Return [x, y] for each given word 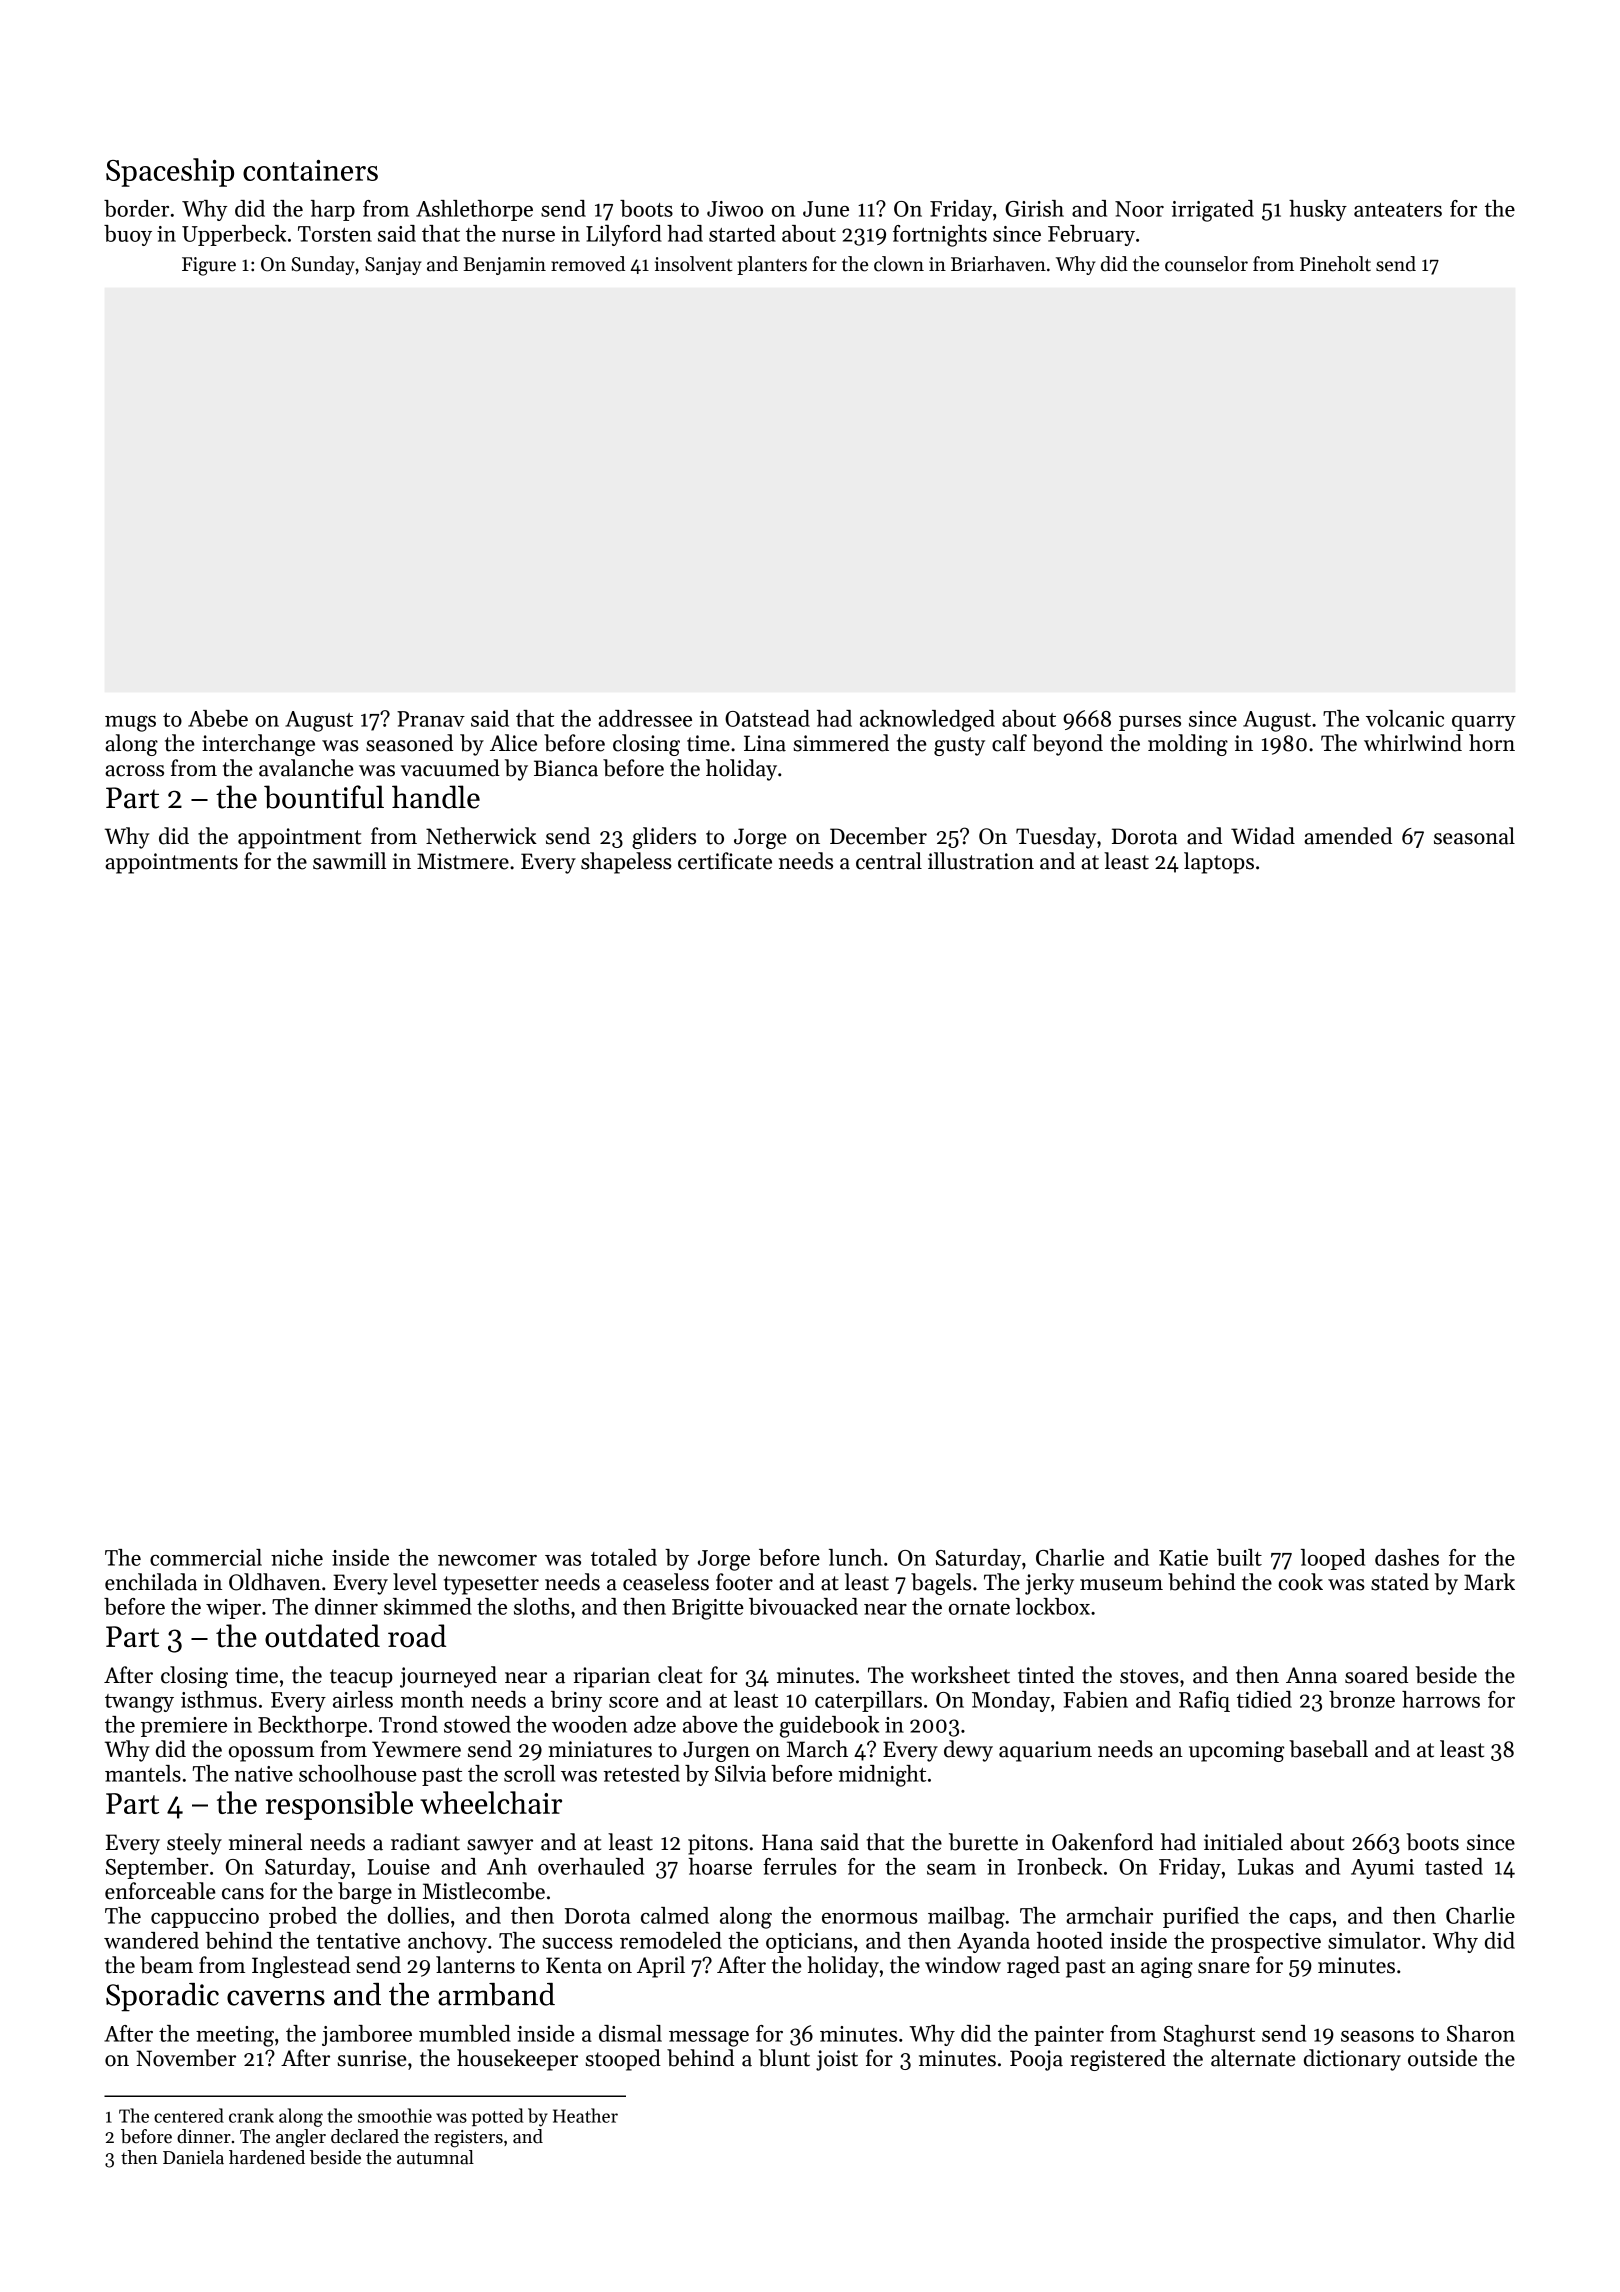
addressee [645, 718]
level [415, 1582]
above [710, 1724]
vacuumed [450, 768]
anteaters [1398, 210]
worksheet [960, 1675]
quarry [1484, 723]
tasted [1454, 1866]
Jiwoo [735, 209]
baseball [1328, 1749]
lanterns [475, 1965]
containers [310, 170]
